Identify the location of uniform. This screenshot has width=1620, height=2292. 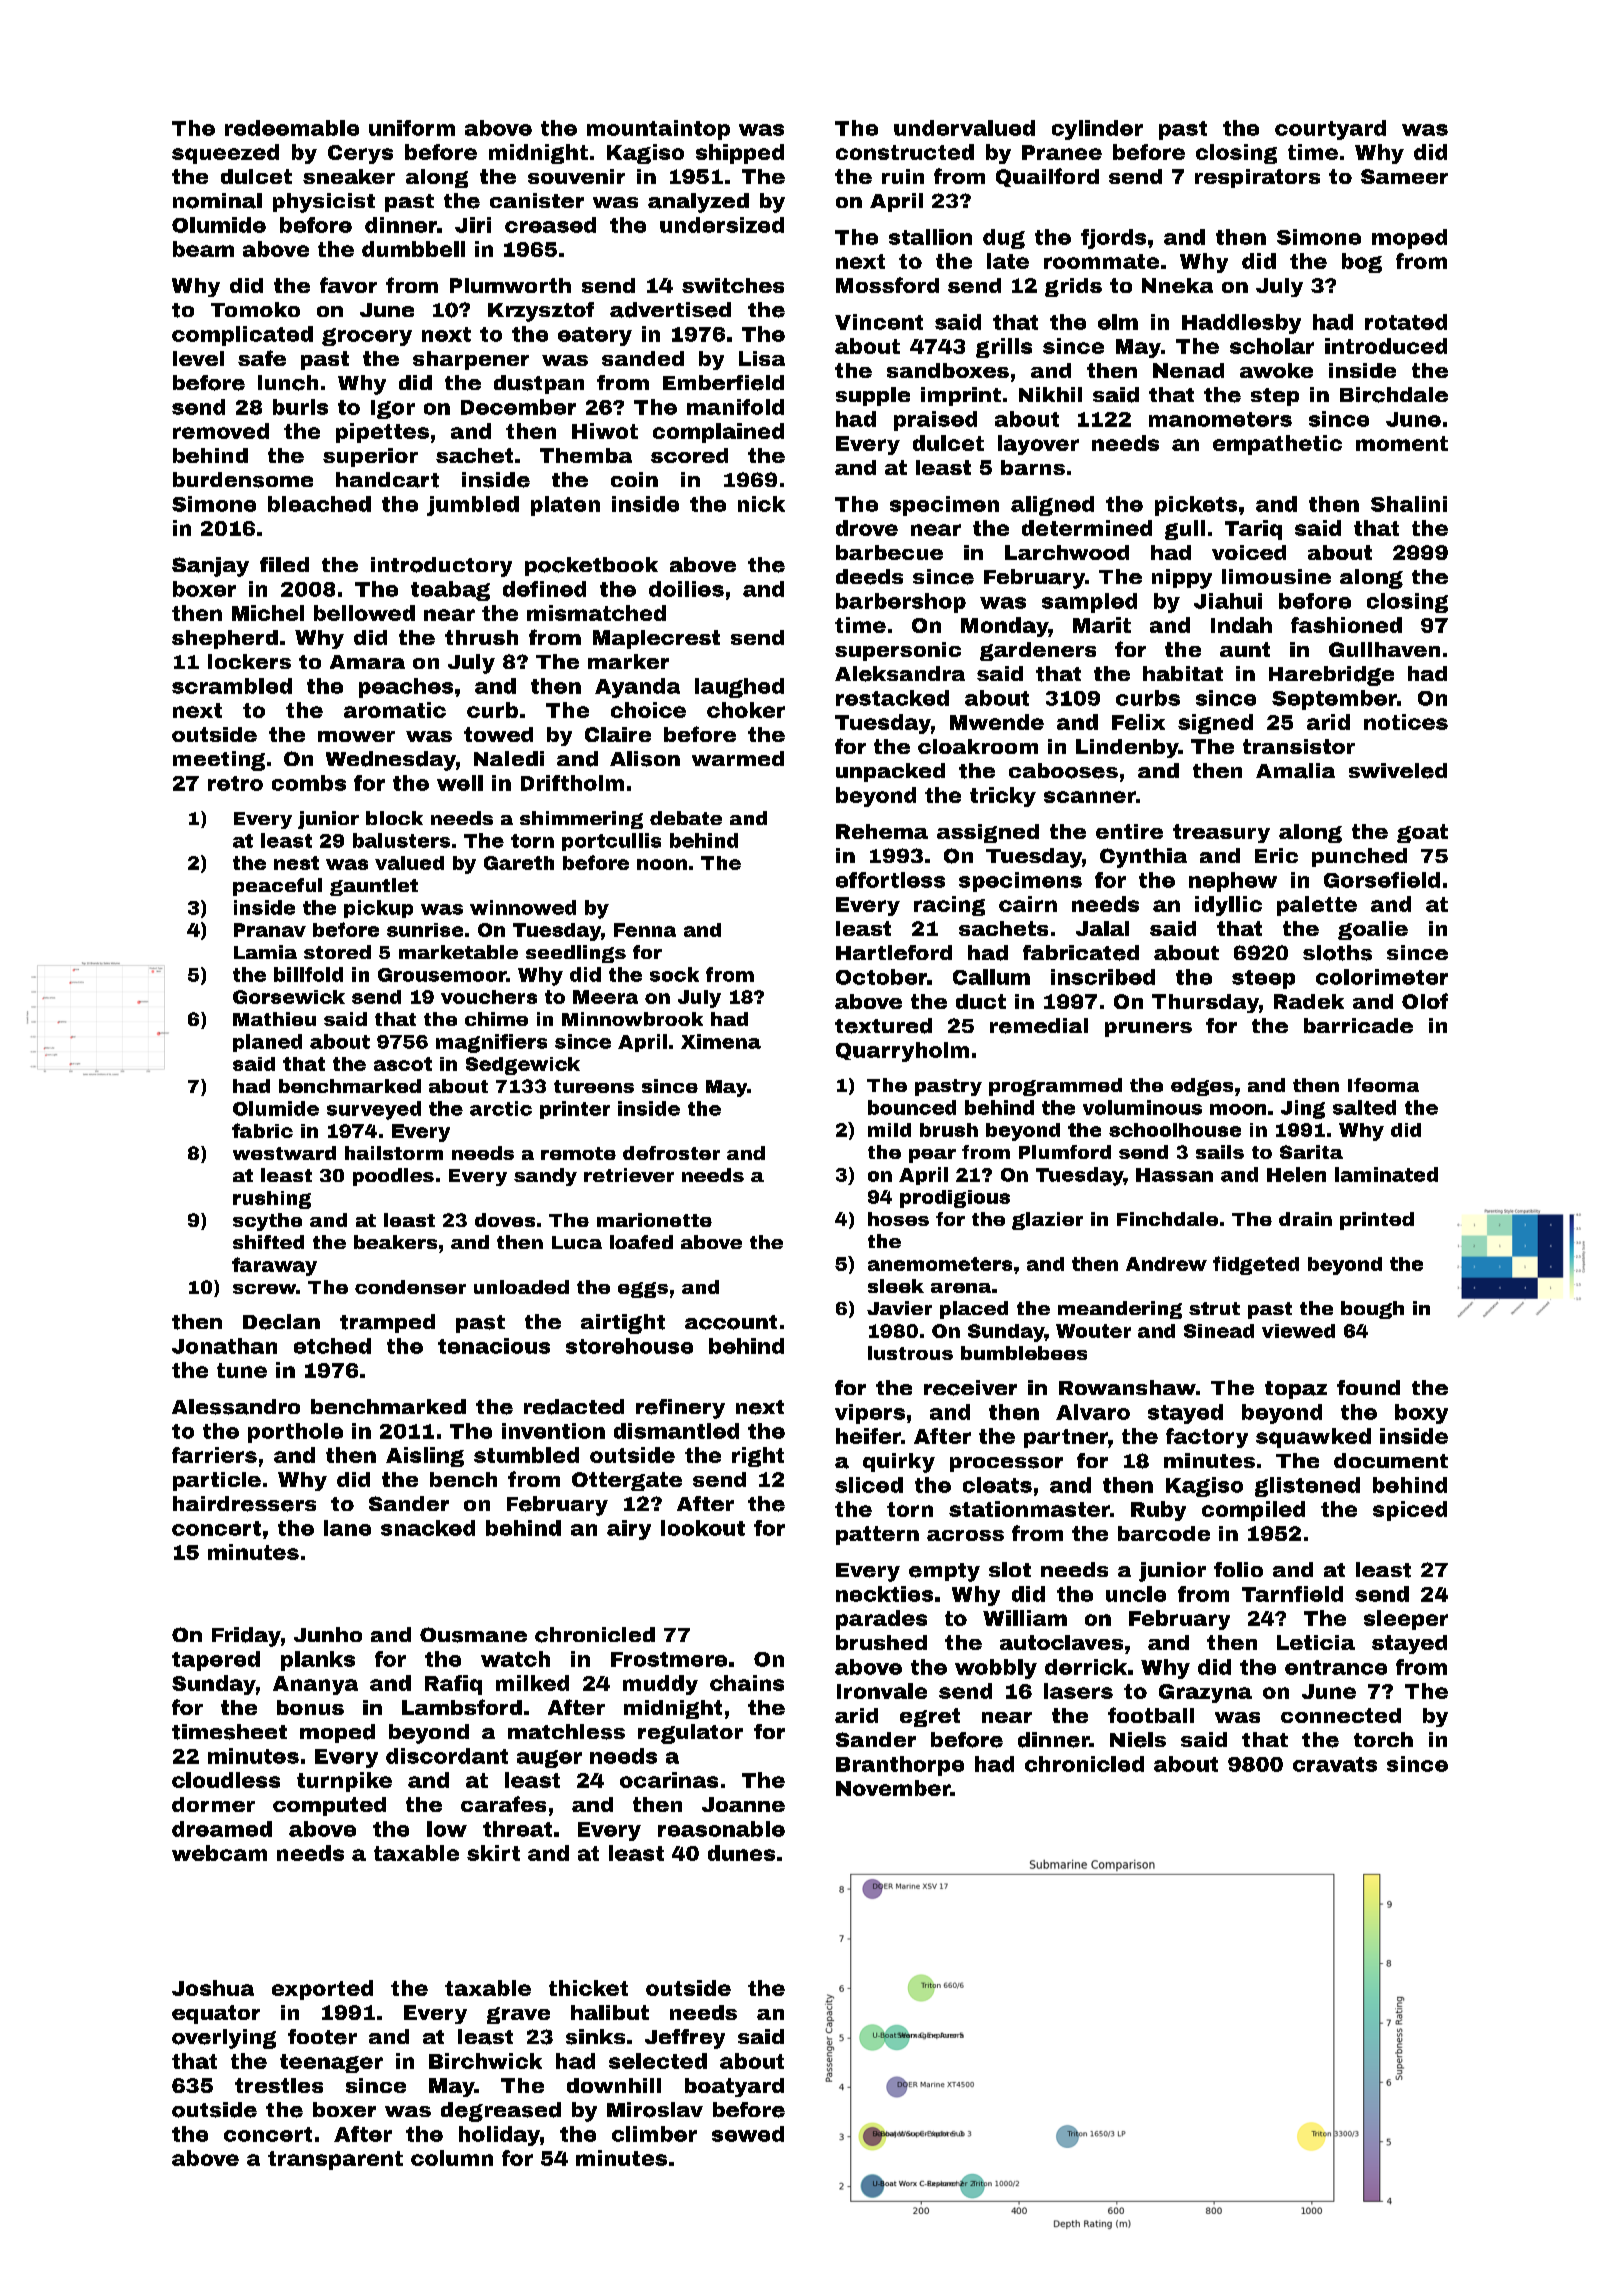
(412, 128).
